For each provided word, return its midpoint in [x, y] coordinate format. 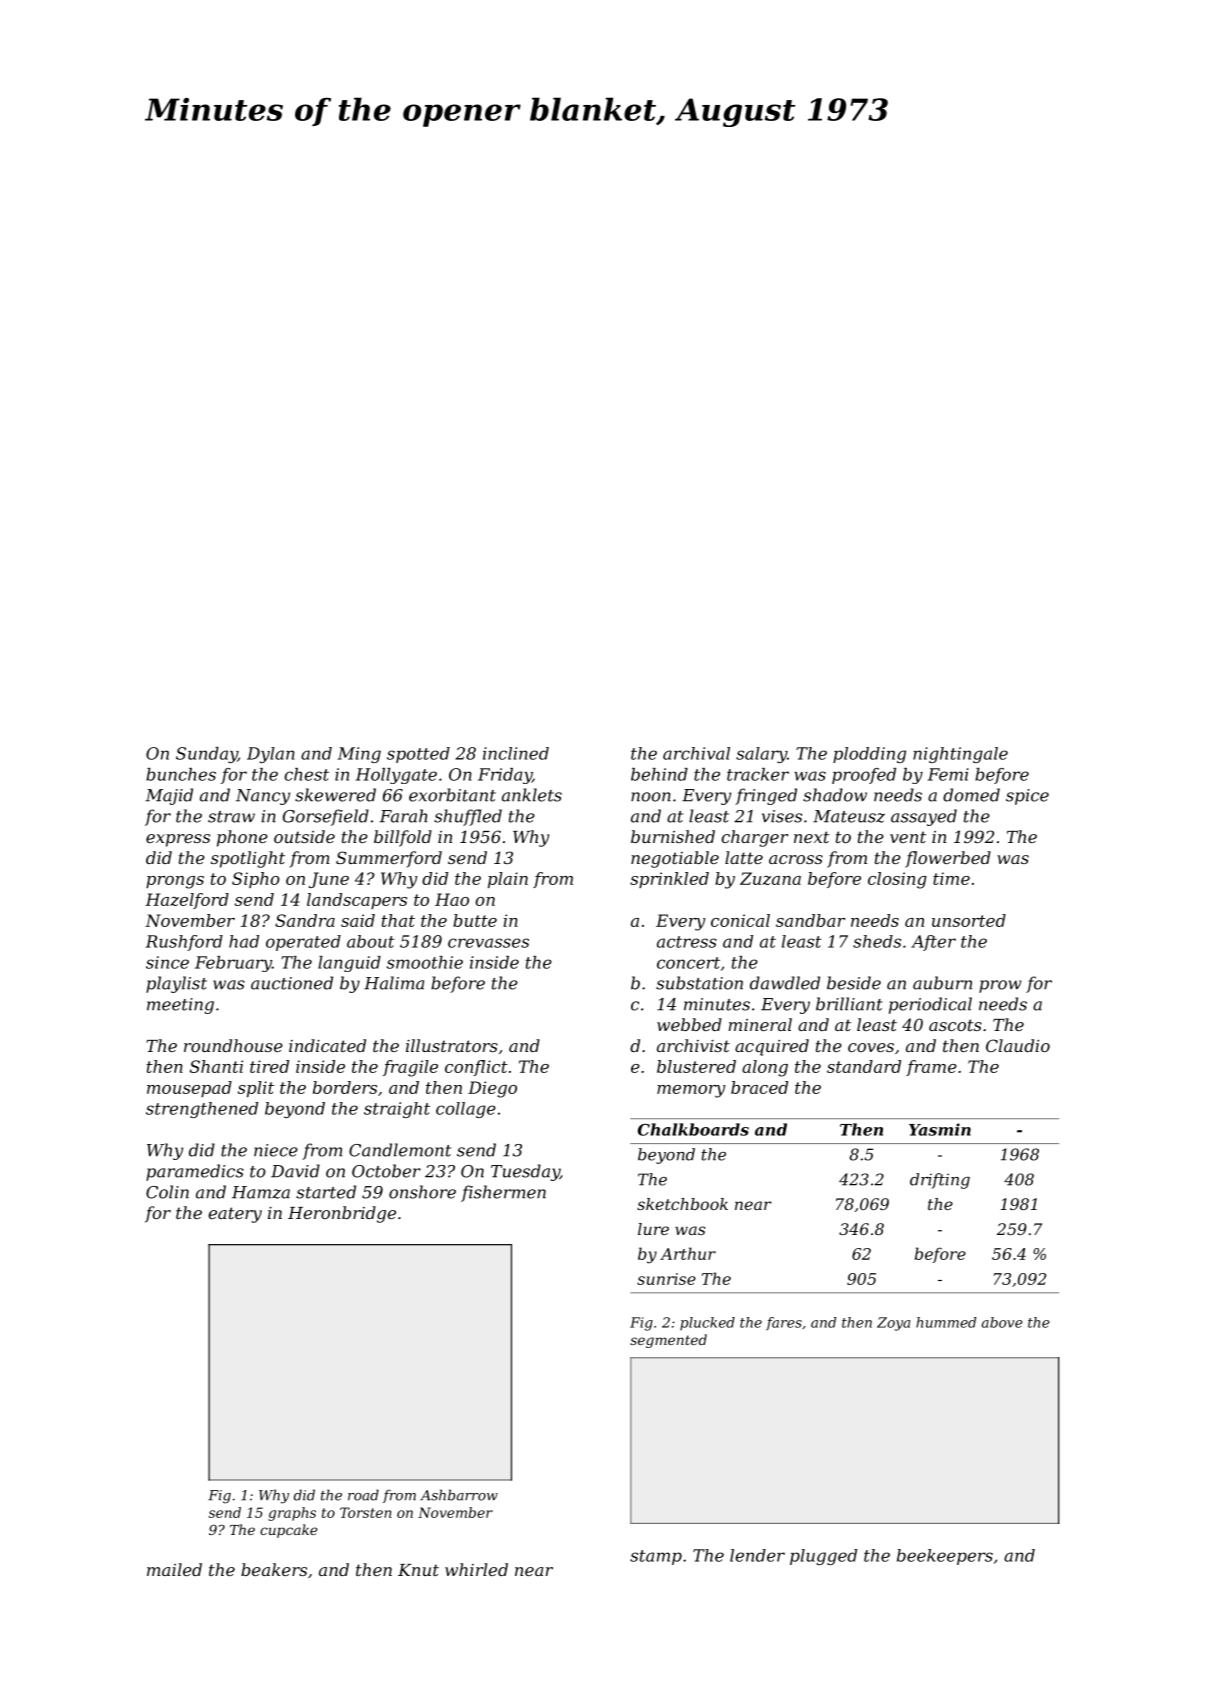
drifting [940, 1181]
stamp [656, 1557]
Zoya [893, 1324]
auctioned [292, 983]
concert [688, 963]
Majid [169, 796]
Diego [492, 1089]
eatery [235, 1215]
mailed [174, 1569]
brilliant [849, 1004]
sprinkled [669, 880]
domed [971, 795]
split [256, 1089]
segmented [668, 1341]
